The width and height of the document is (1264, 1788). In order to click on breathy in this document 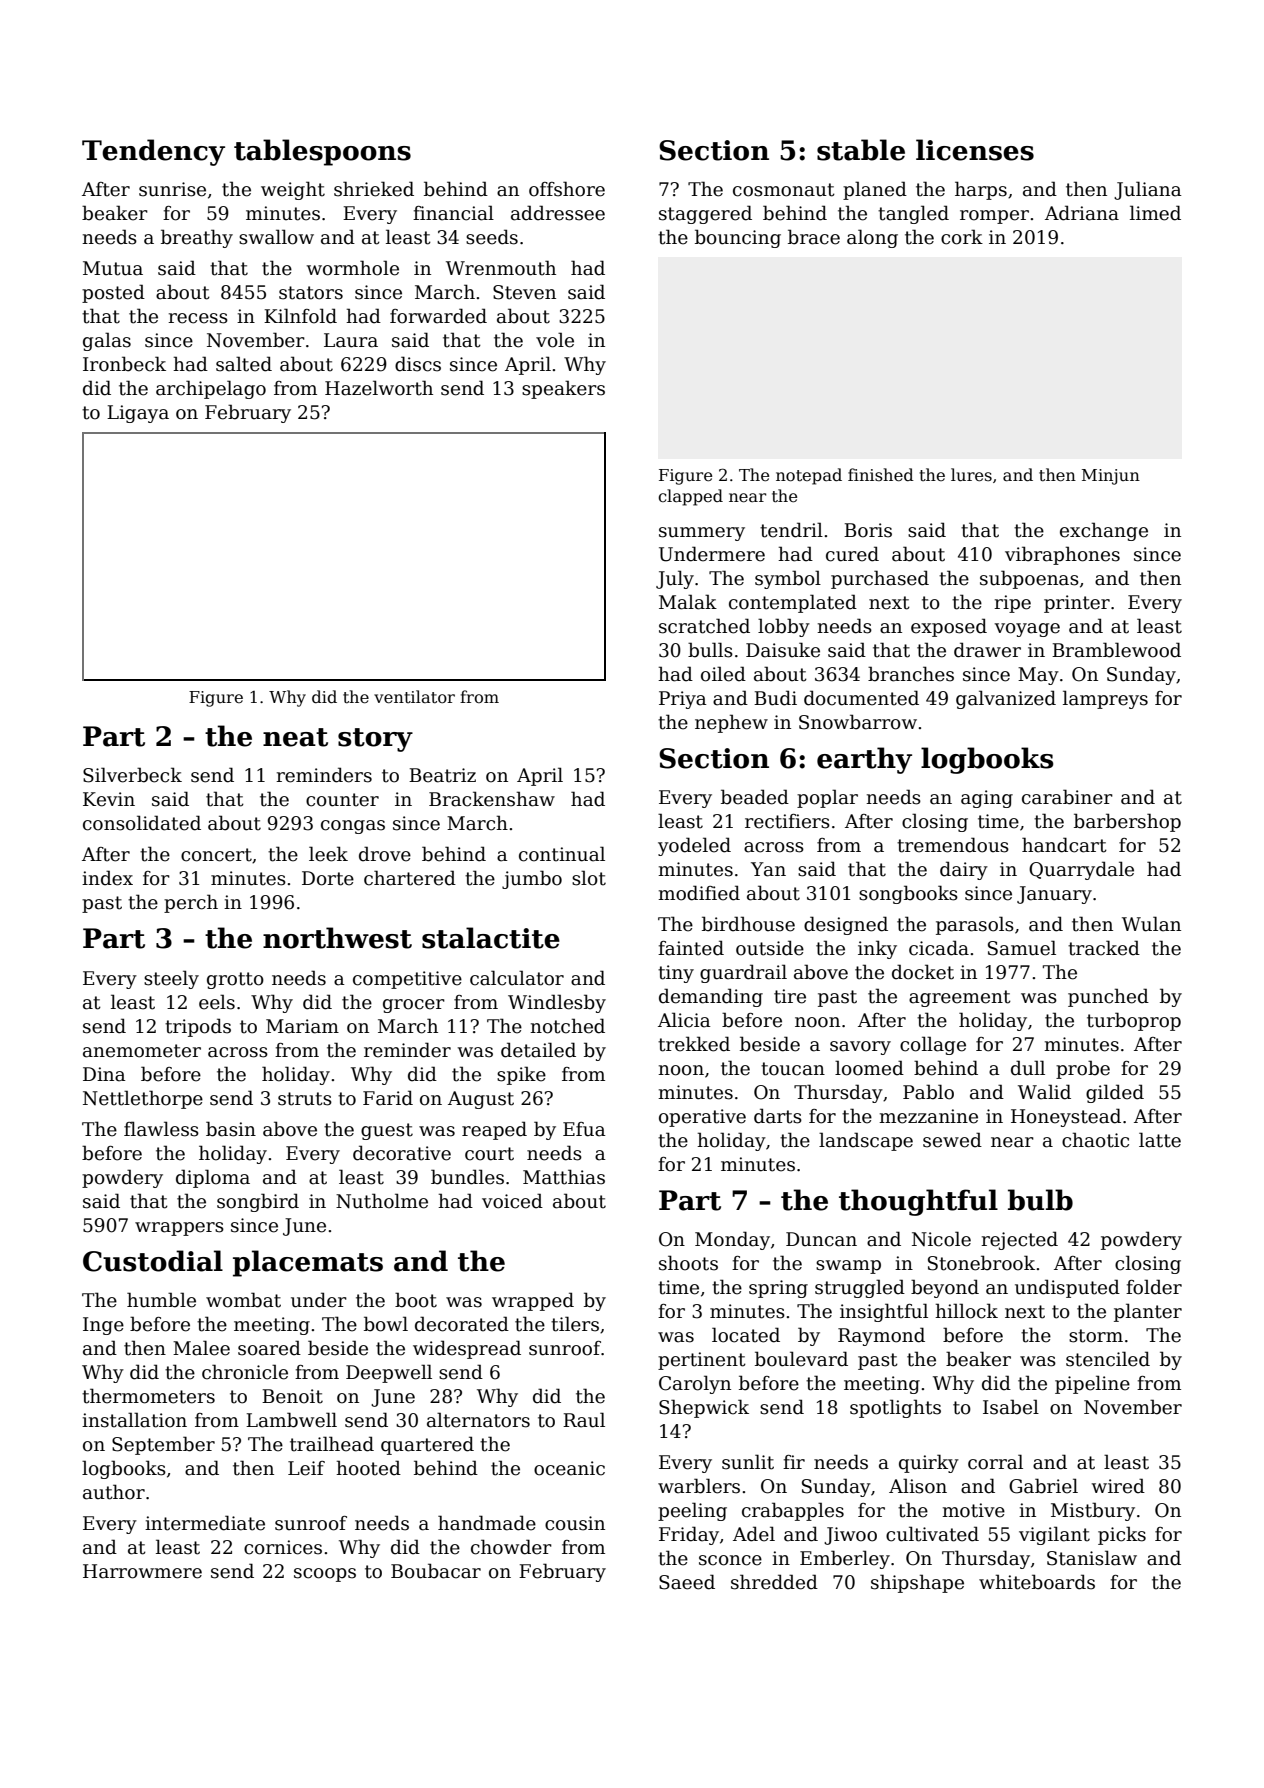, I will do `click(197, 238)`.
